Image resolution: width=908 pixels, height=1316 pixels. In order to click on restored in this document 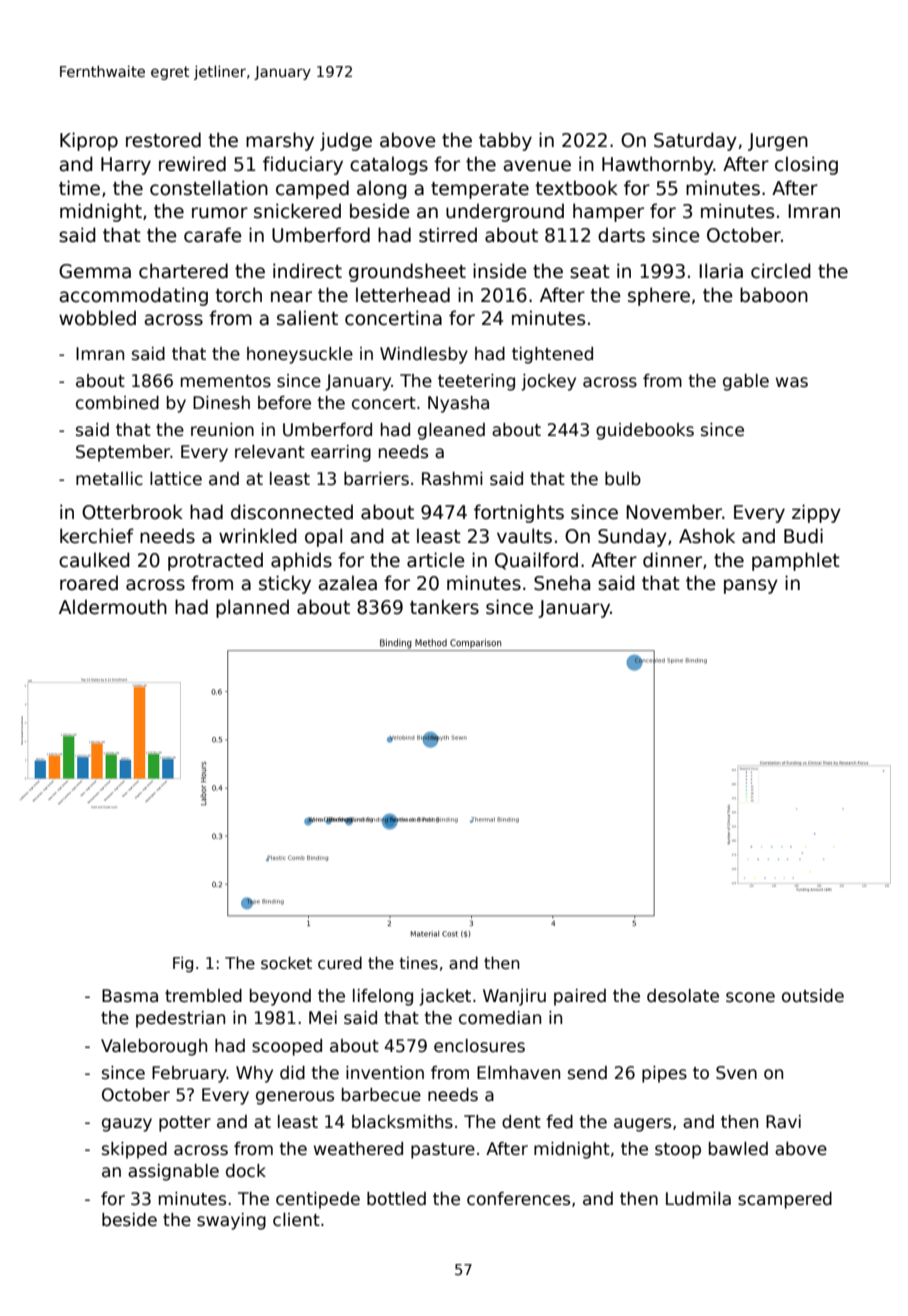, I will do `click(163, 140)`.
